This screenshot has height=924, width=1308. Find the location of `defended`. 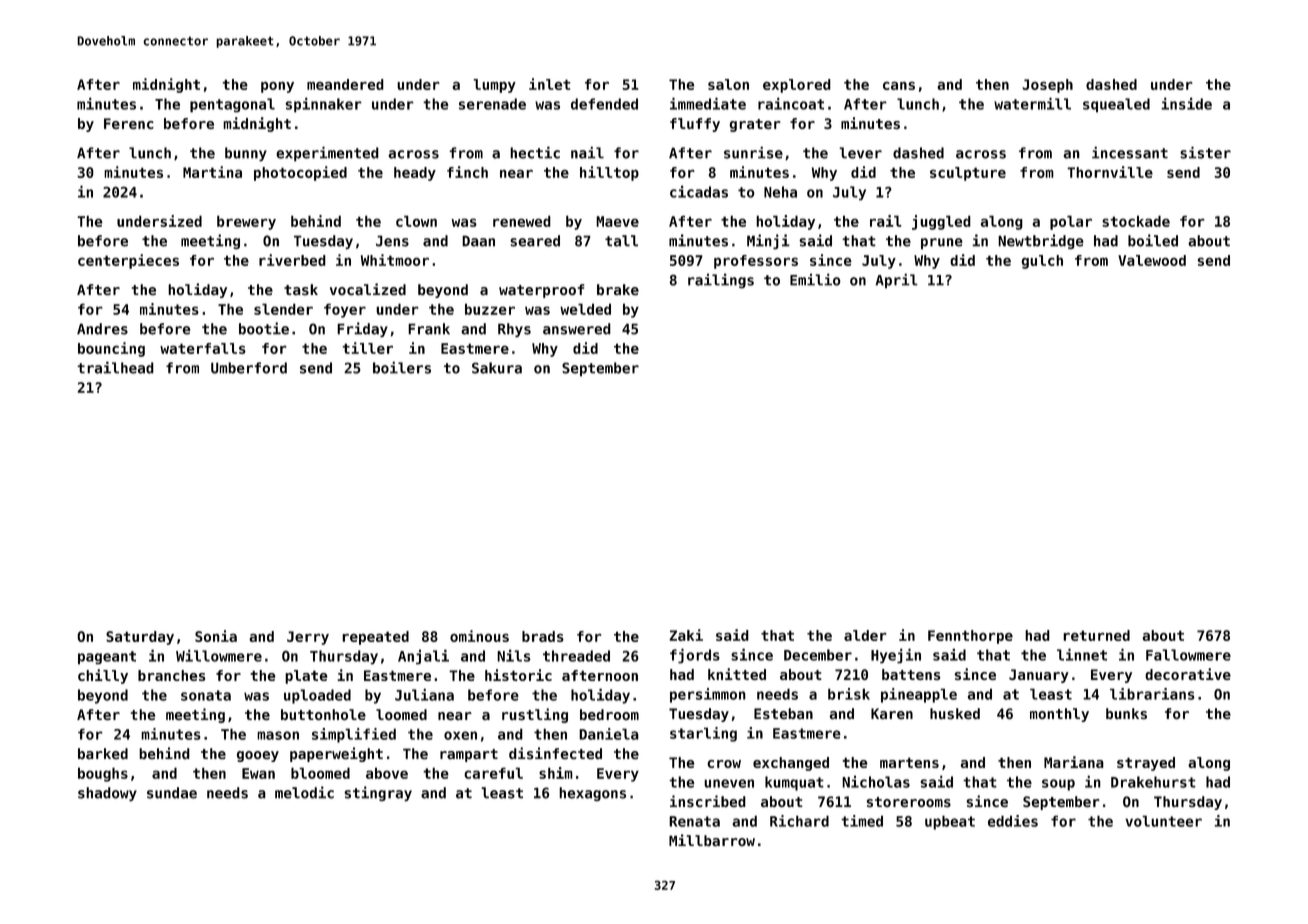

defended is located at coordinates (604, 104).
